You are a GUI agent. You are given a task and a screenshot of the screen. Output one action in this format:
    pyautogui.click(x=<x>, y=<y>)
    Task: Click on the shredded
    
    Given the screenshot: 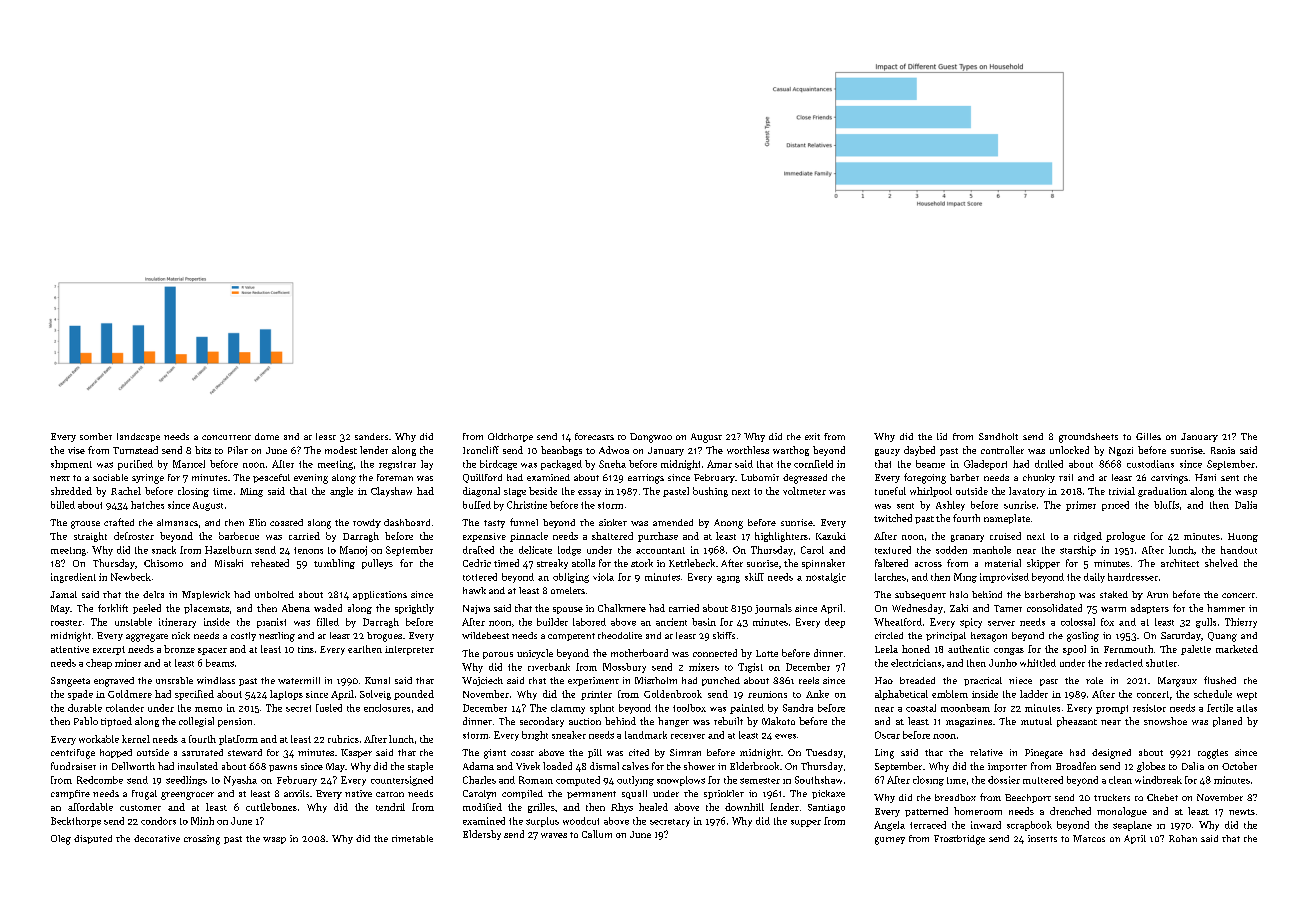 What is the action you would take?
    pyautogui.click(x=71, y=491)
